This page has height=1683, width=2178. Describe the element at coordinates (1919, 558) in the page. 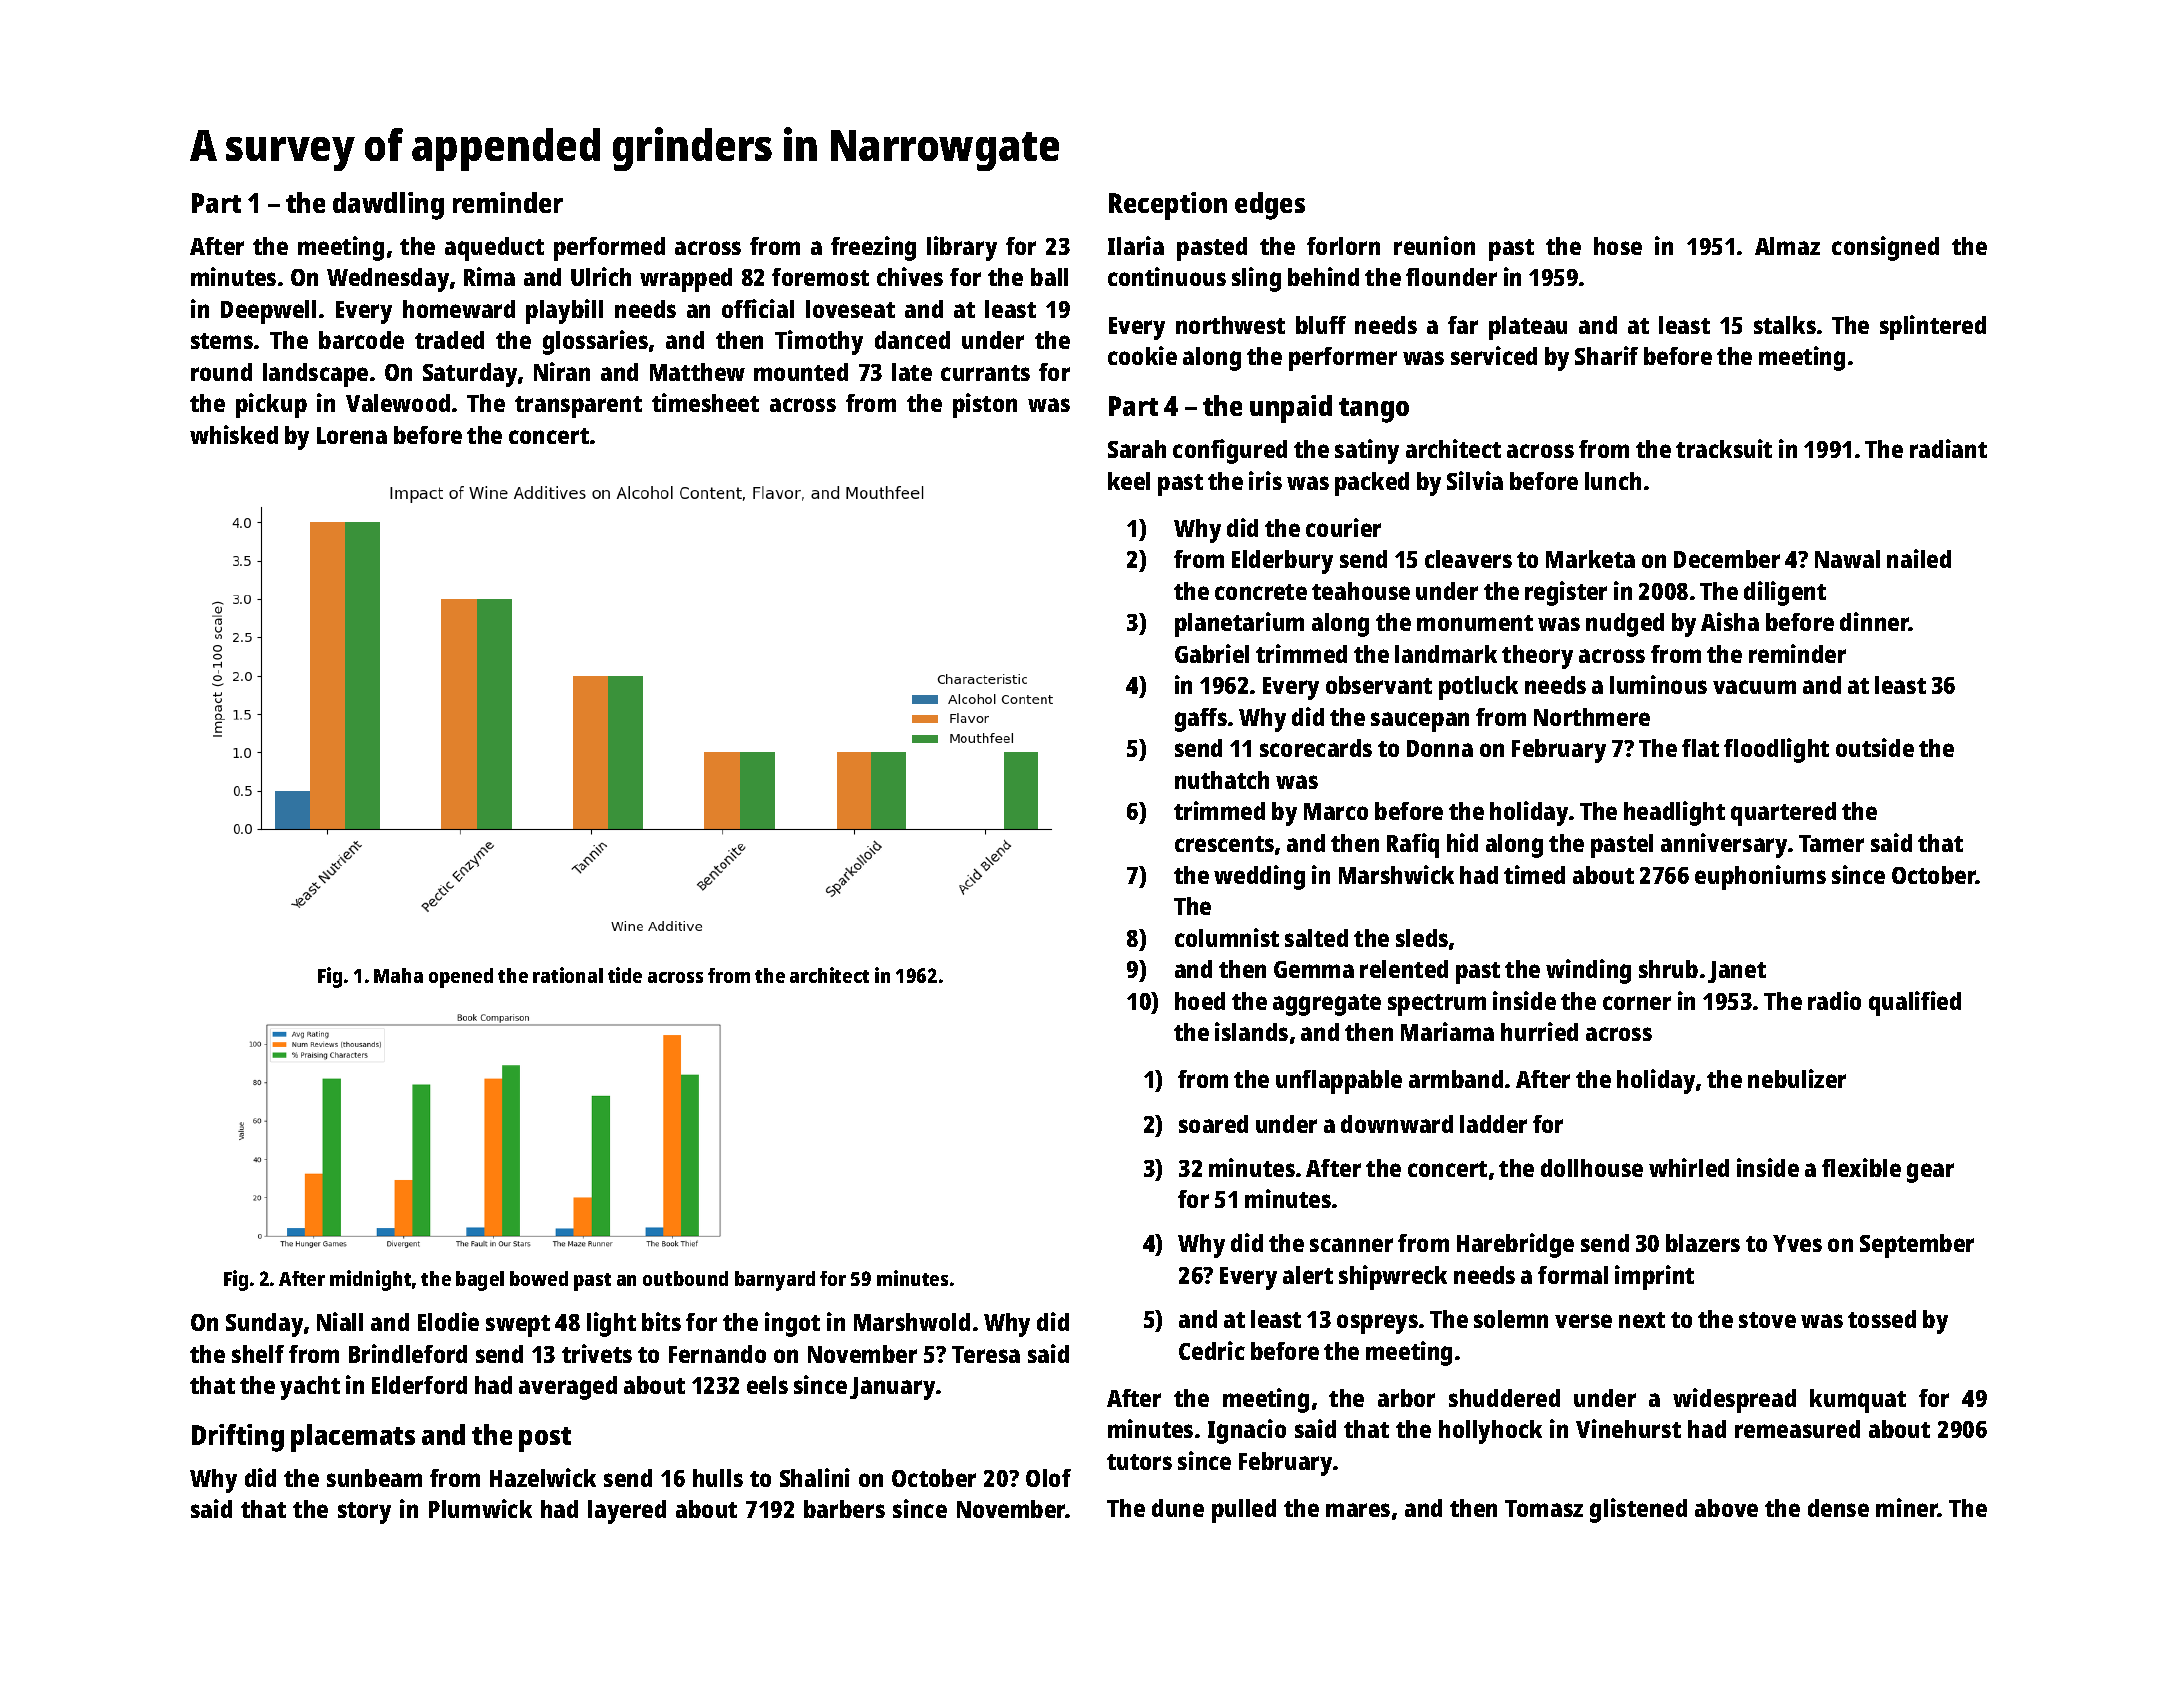

I see `nailed` at that location.
